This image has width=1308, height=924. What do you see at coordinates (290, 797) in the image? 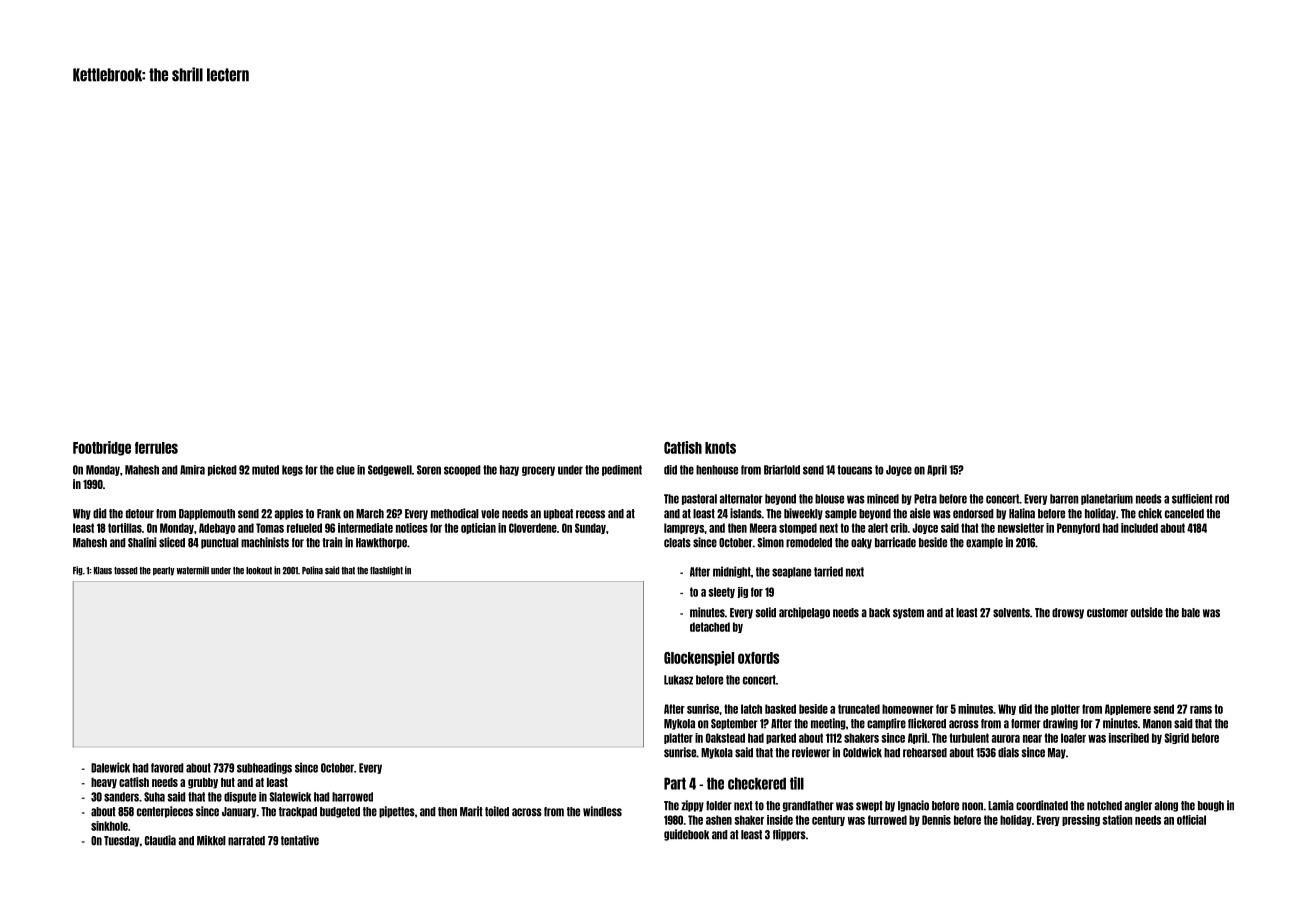
I see `Slatewick` at bounding box center [290, 797].
